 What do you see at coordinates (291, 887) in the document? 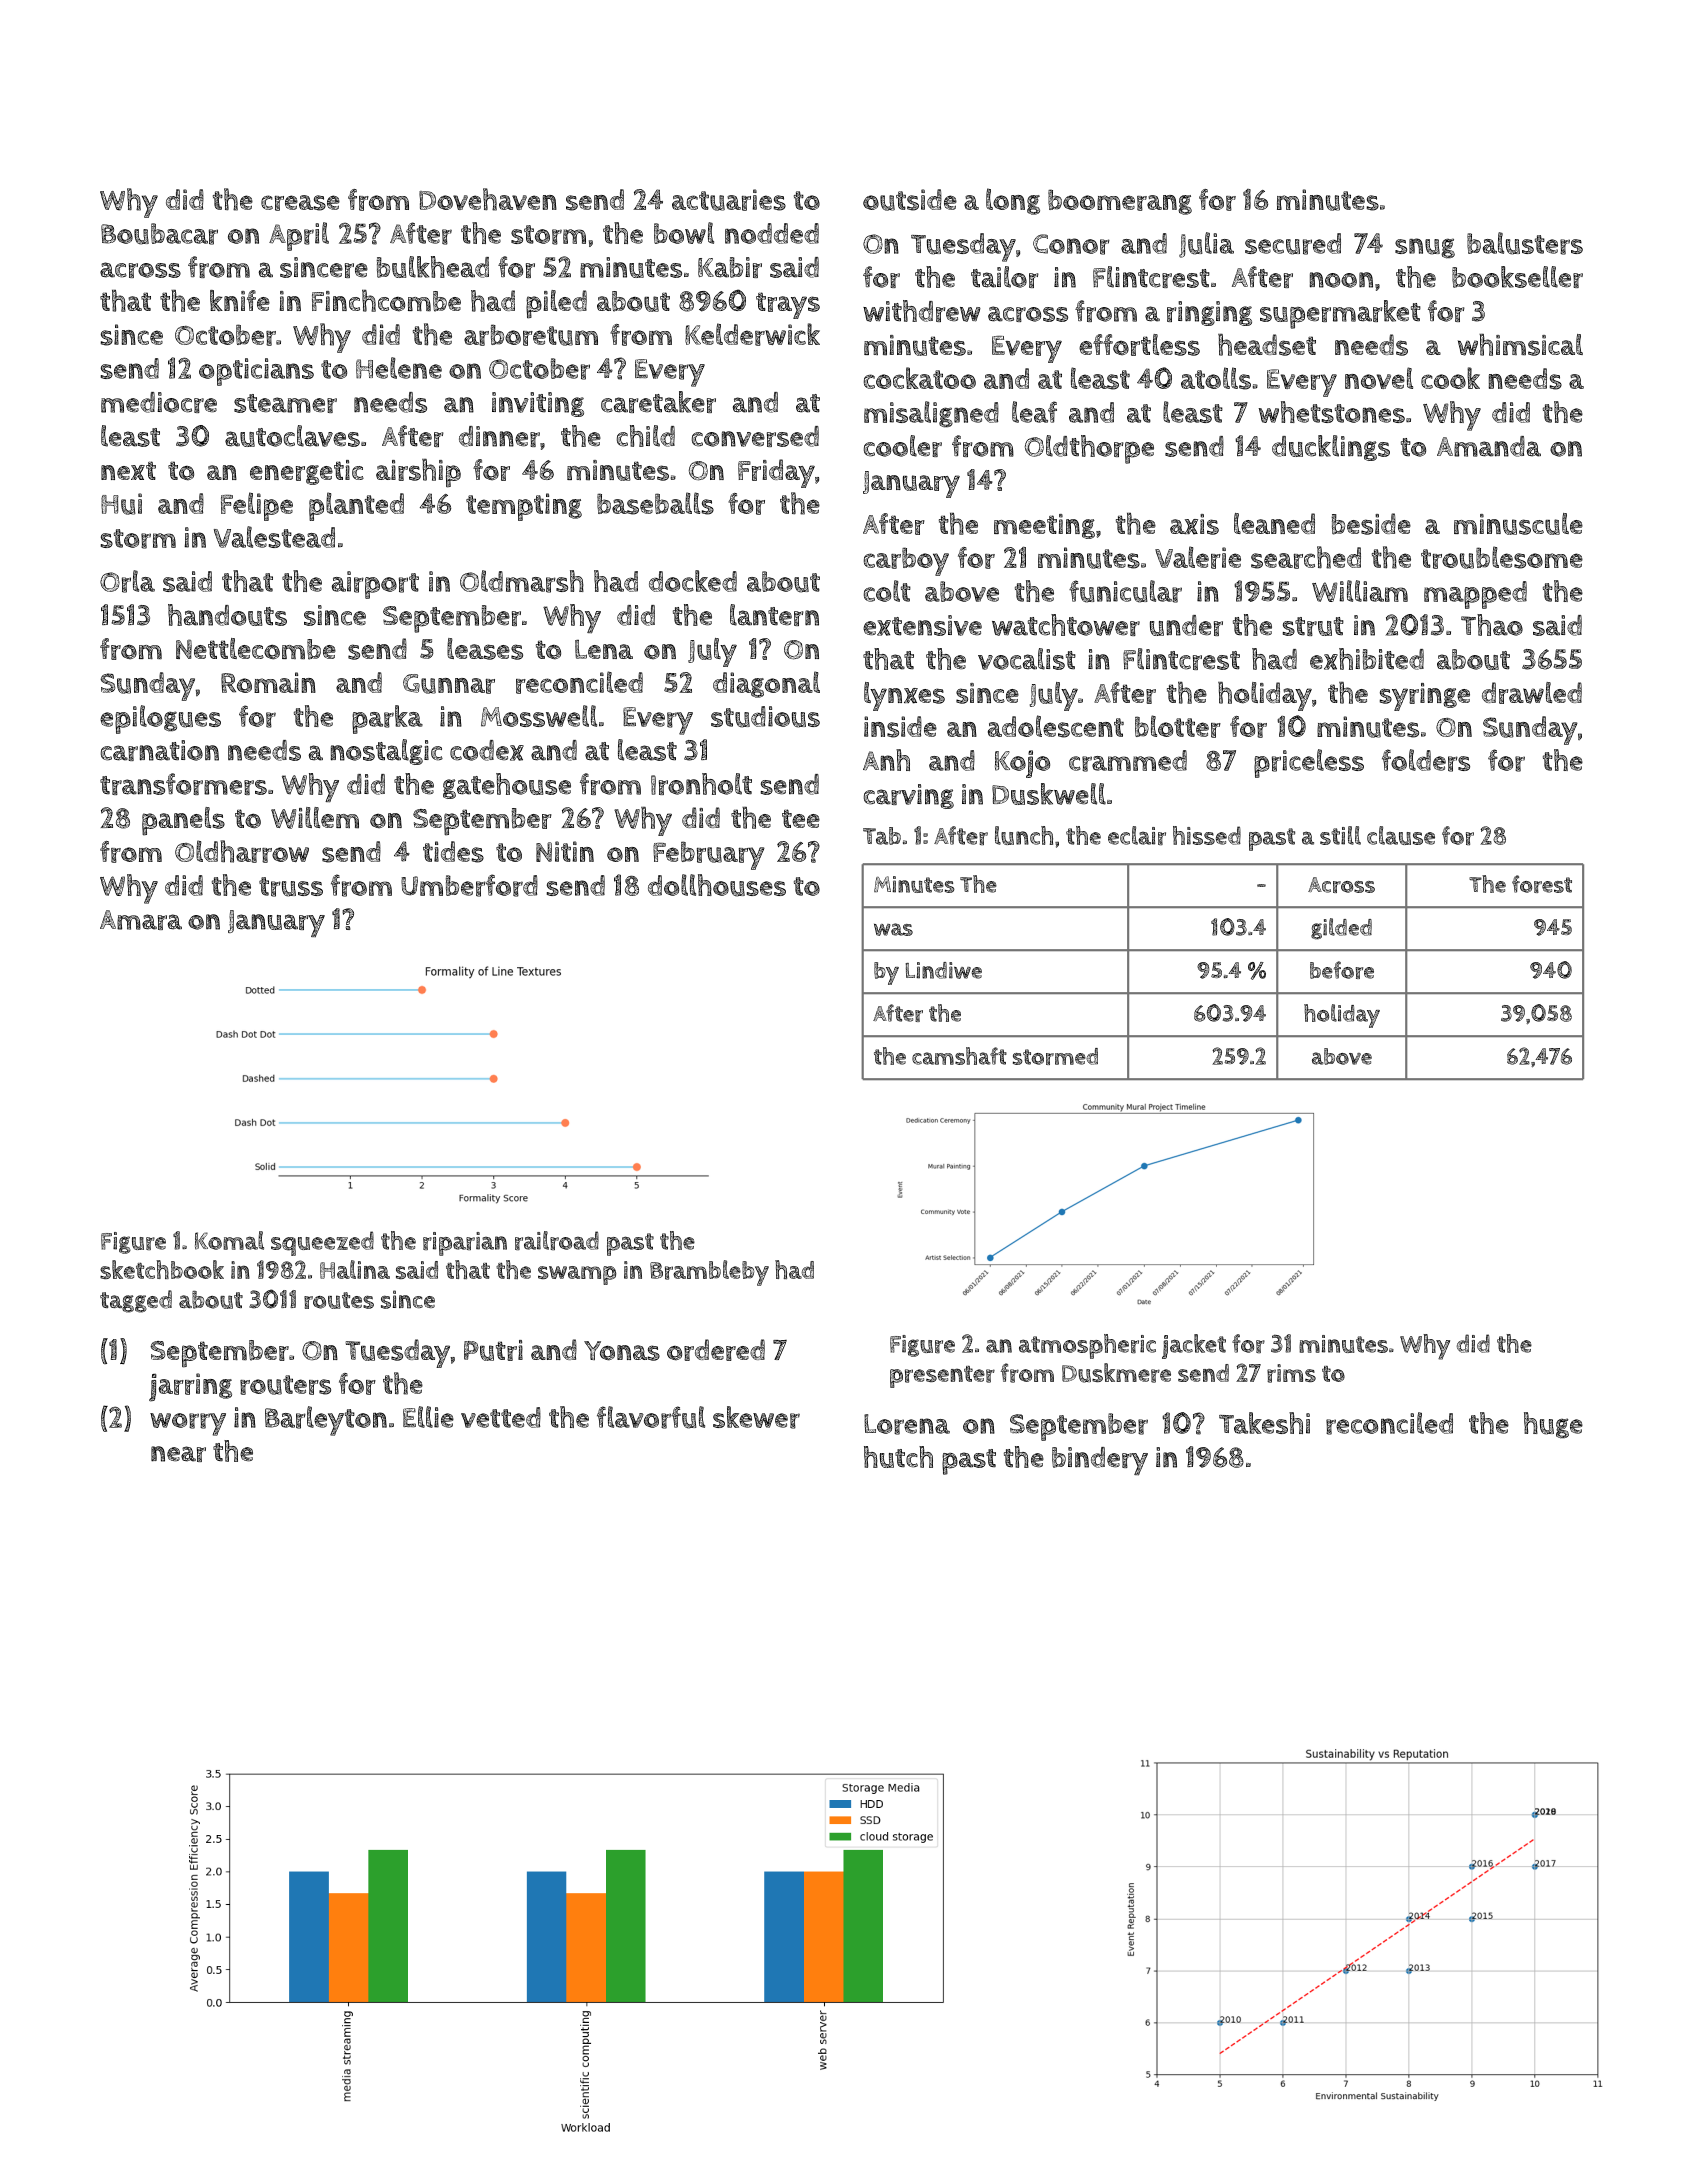
I see `truss` at bounding box center [291, 887].
